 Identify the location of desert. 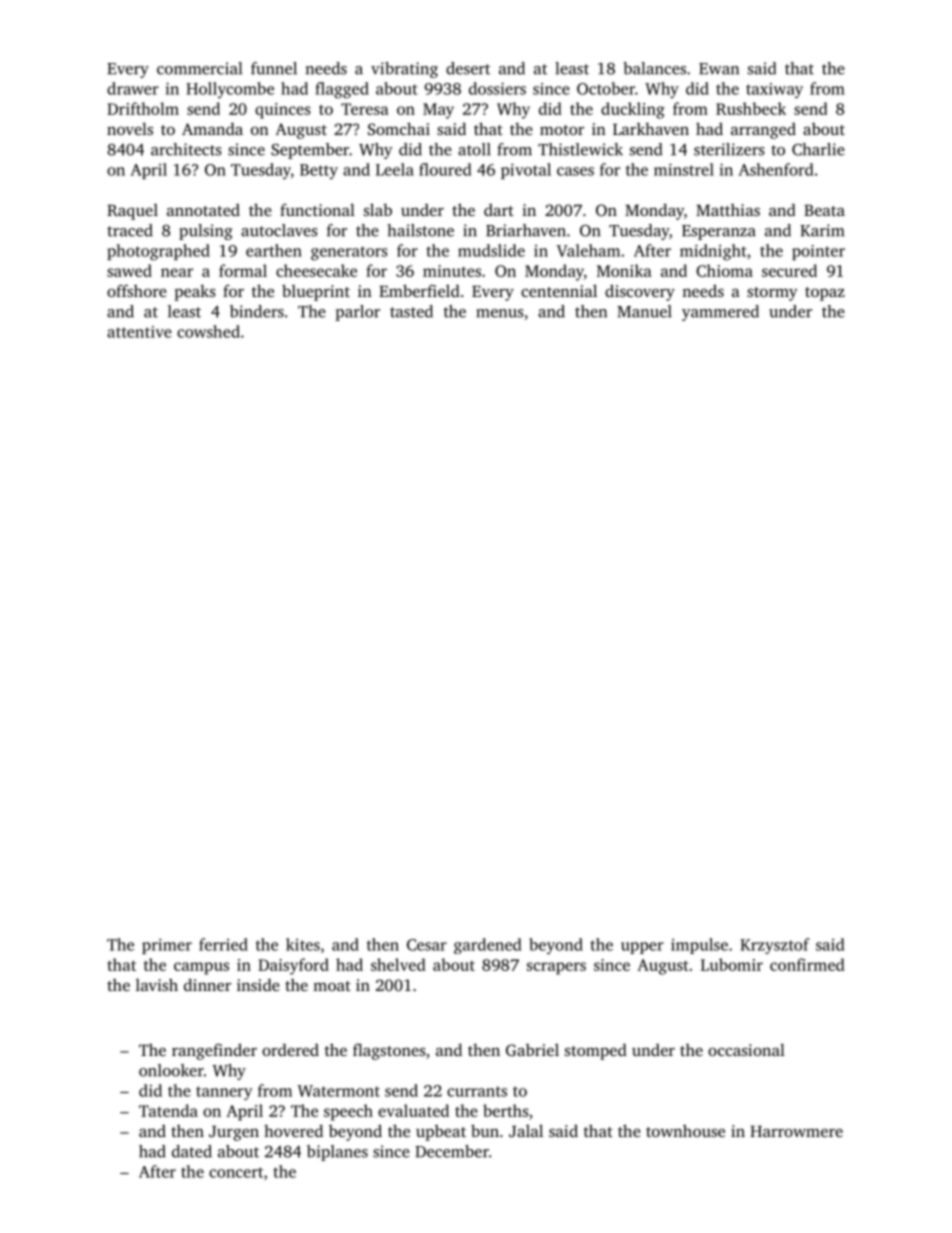
(468, 68).
